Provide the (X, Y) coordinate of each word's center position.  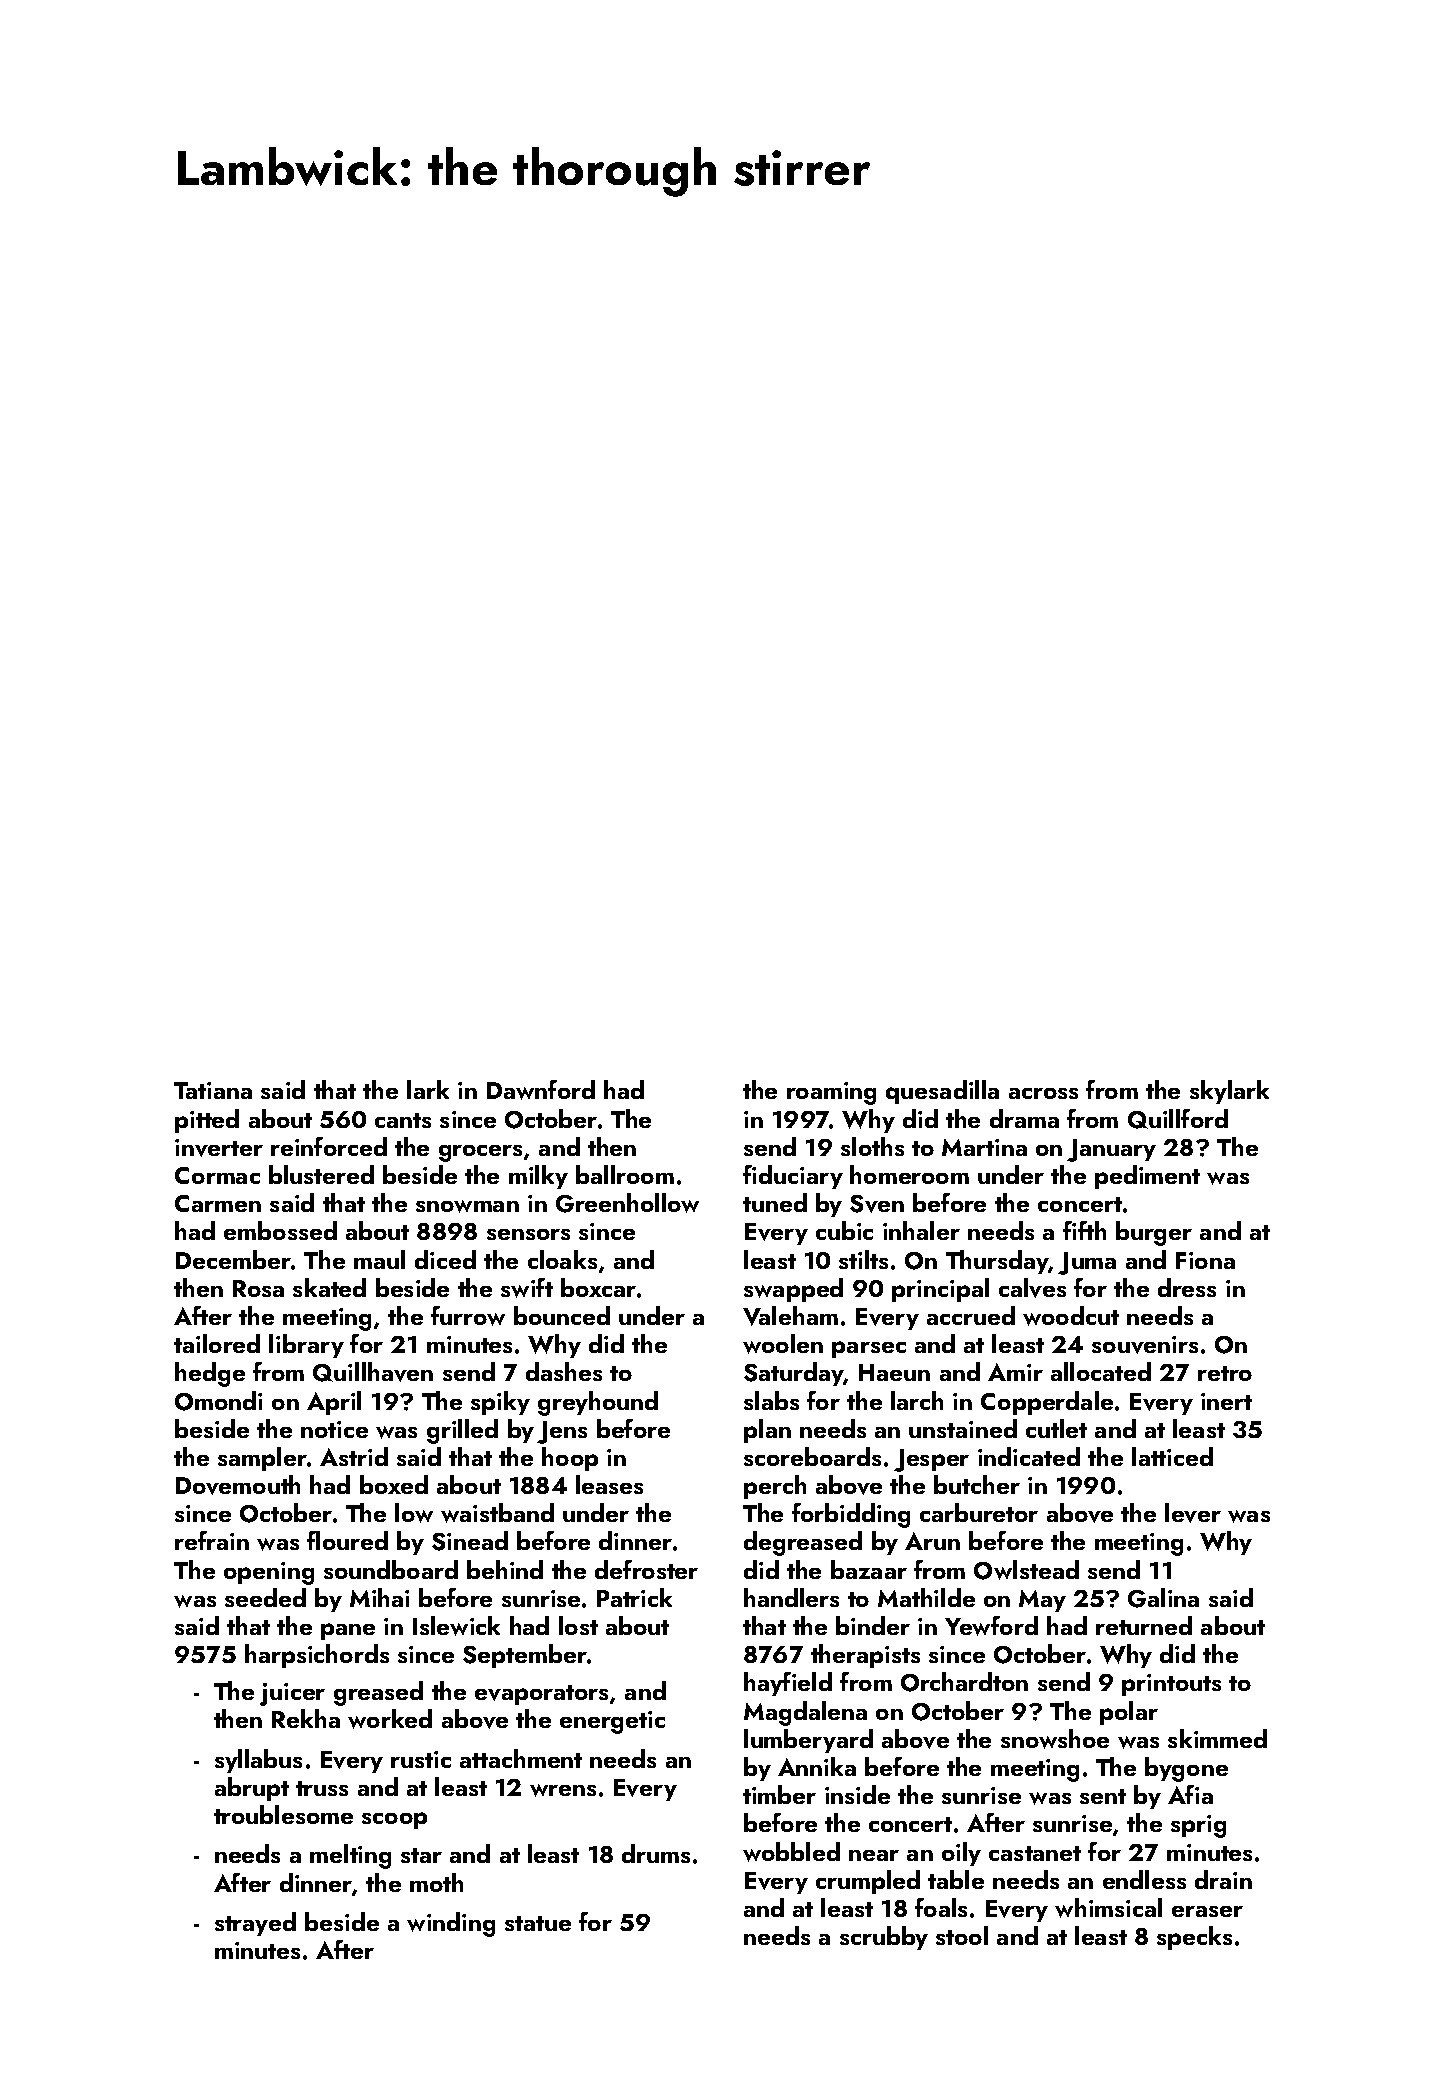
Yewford (991, 1626)
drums (656, 1853)
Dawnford (541, 1090)
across (1043, 1093)
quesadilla (942, 1092)
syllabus (258, 1761)
